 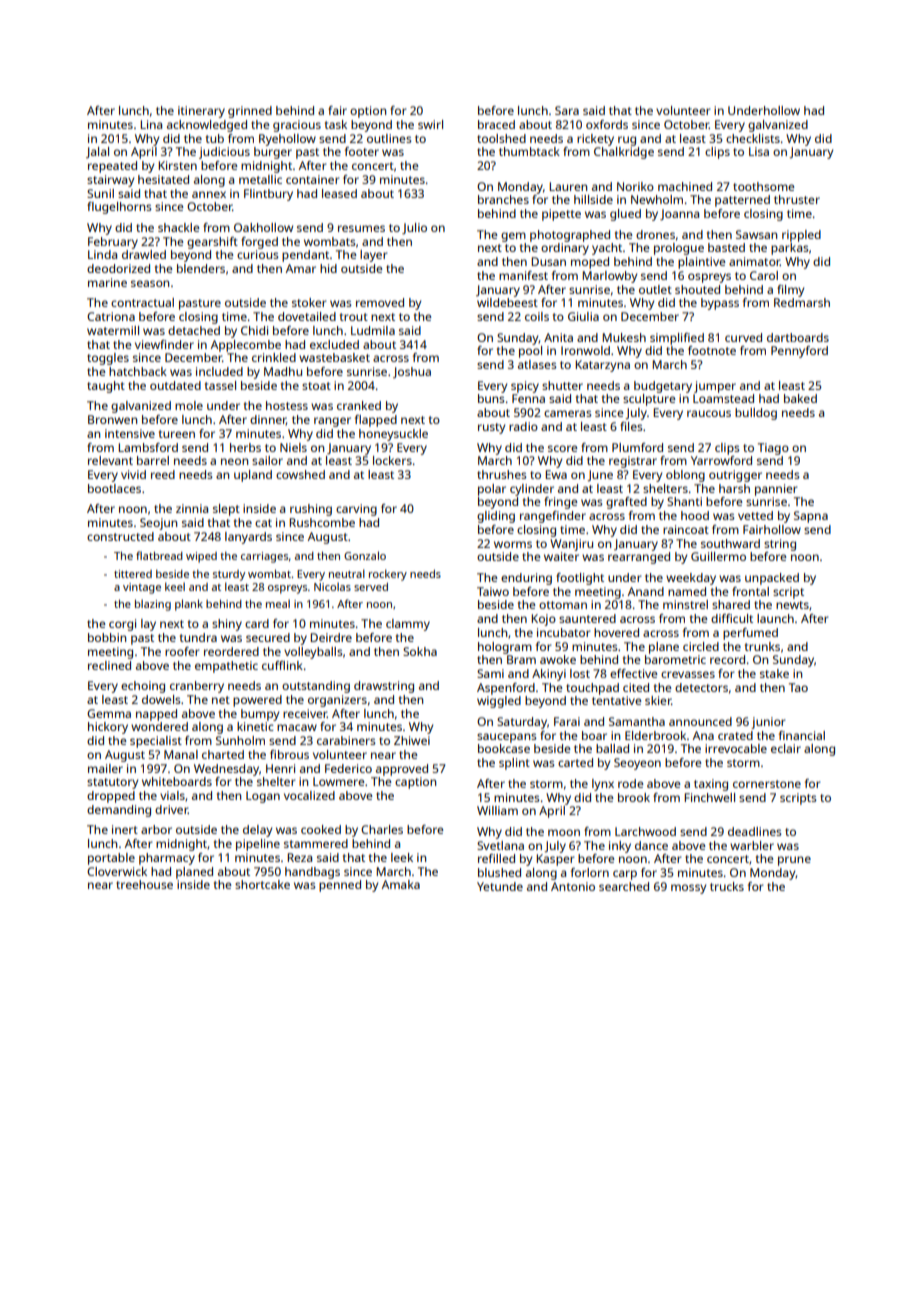 I want to click on junior, so click(x=768, y=723).
